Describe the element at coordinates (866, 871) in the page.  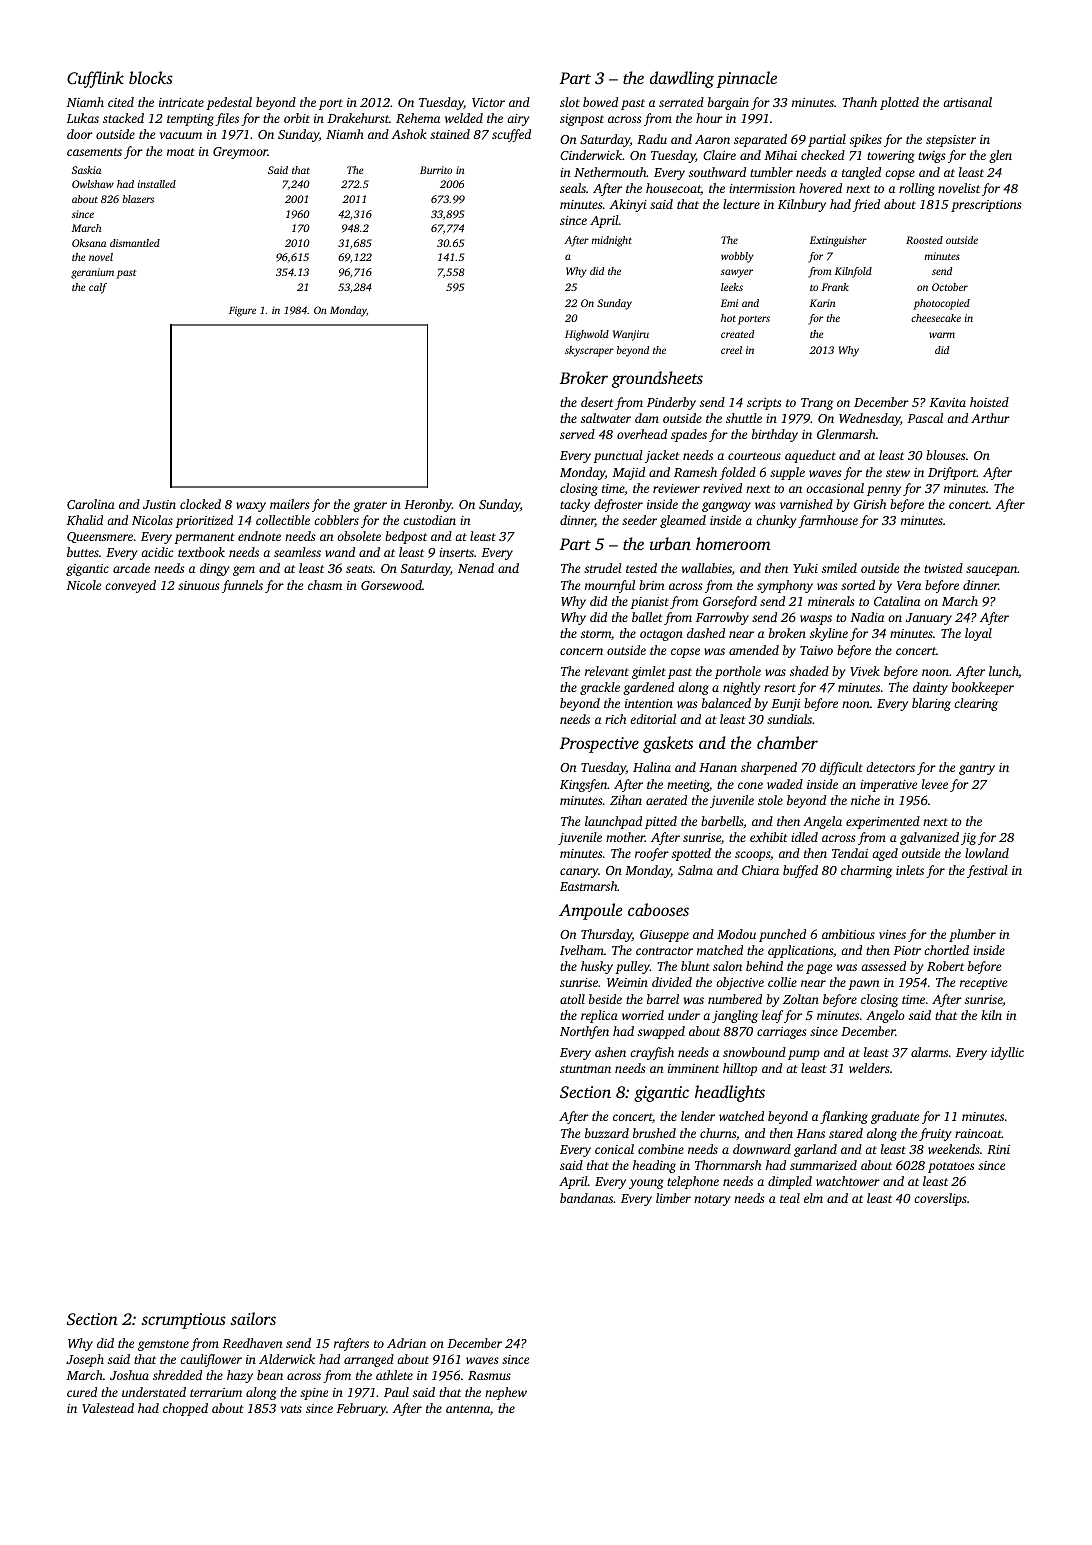
I see `charming` at that location.
